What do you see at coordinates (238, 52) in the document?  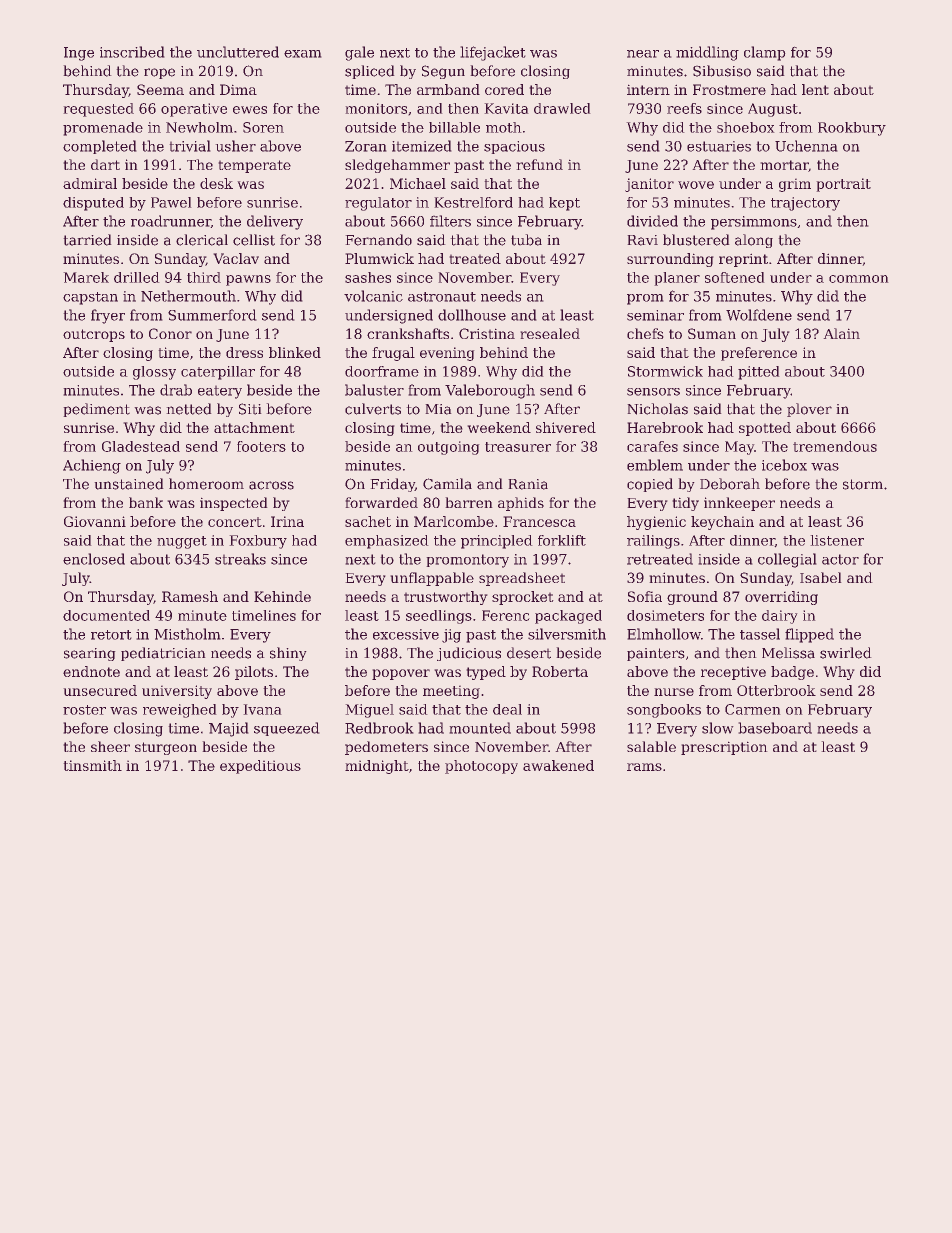 I see `uncluttered` at bounding box center [238, 52].
